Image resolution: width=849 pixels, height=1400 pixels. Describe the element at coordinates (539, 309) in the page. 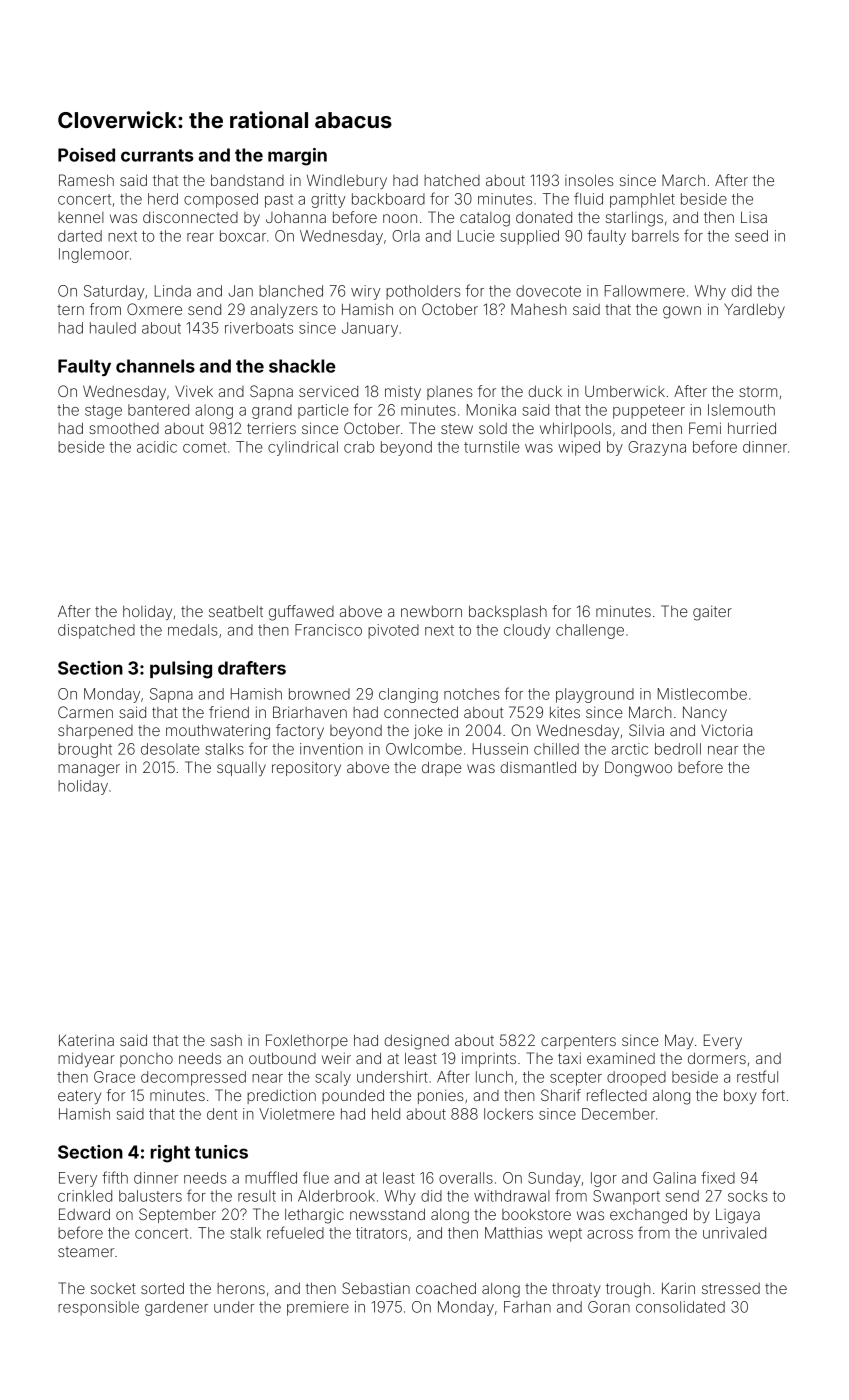

I see `Mahesh` at that location.
